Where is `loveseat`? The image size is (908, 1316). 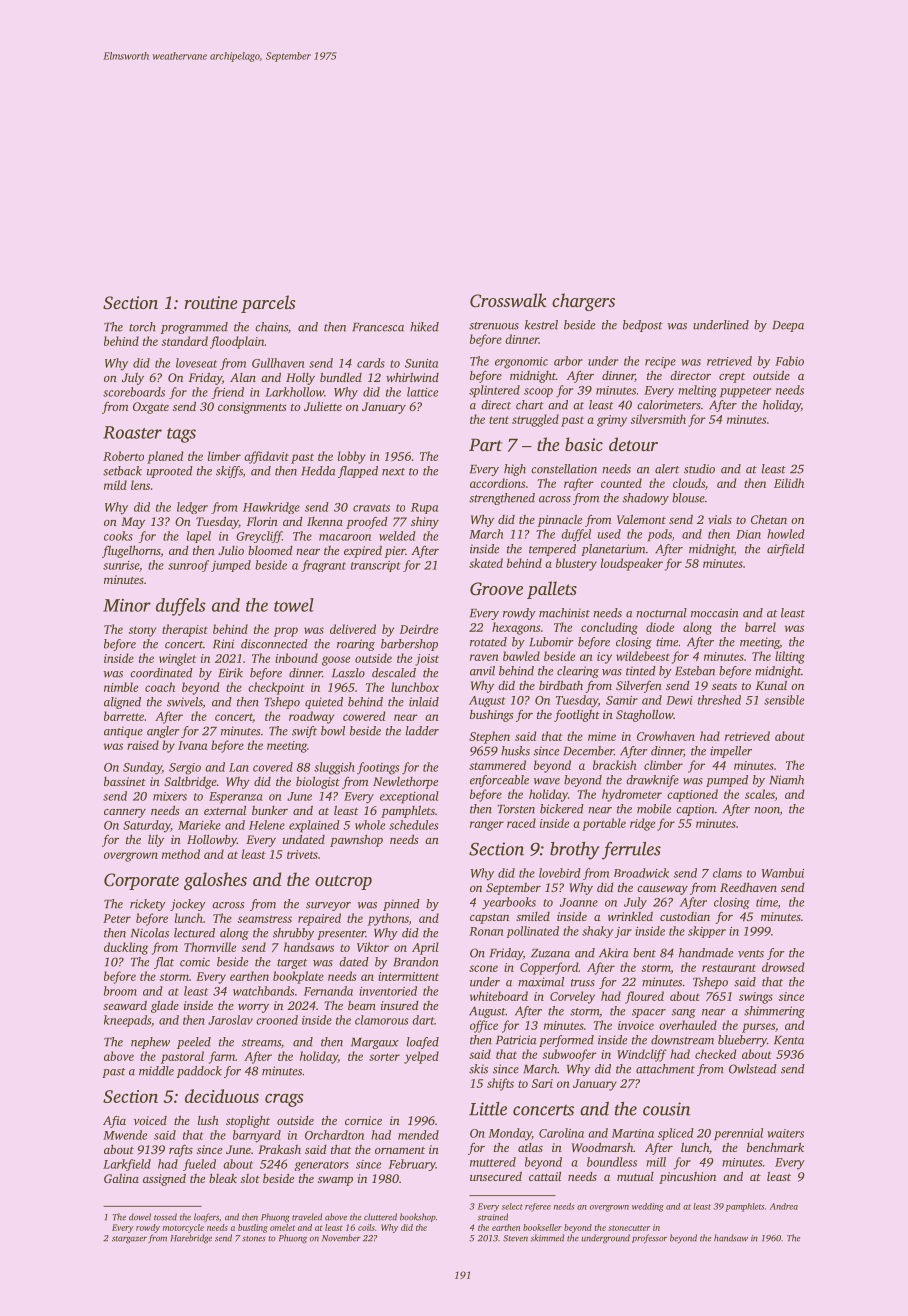
loveseat is located at coordinates (196, 363).
